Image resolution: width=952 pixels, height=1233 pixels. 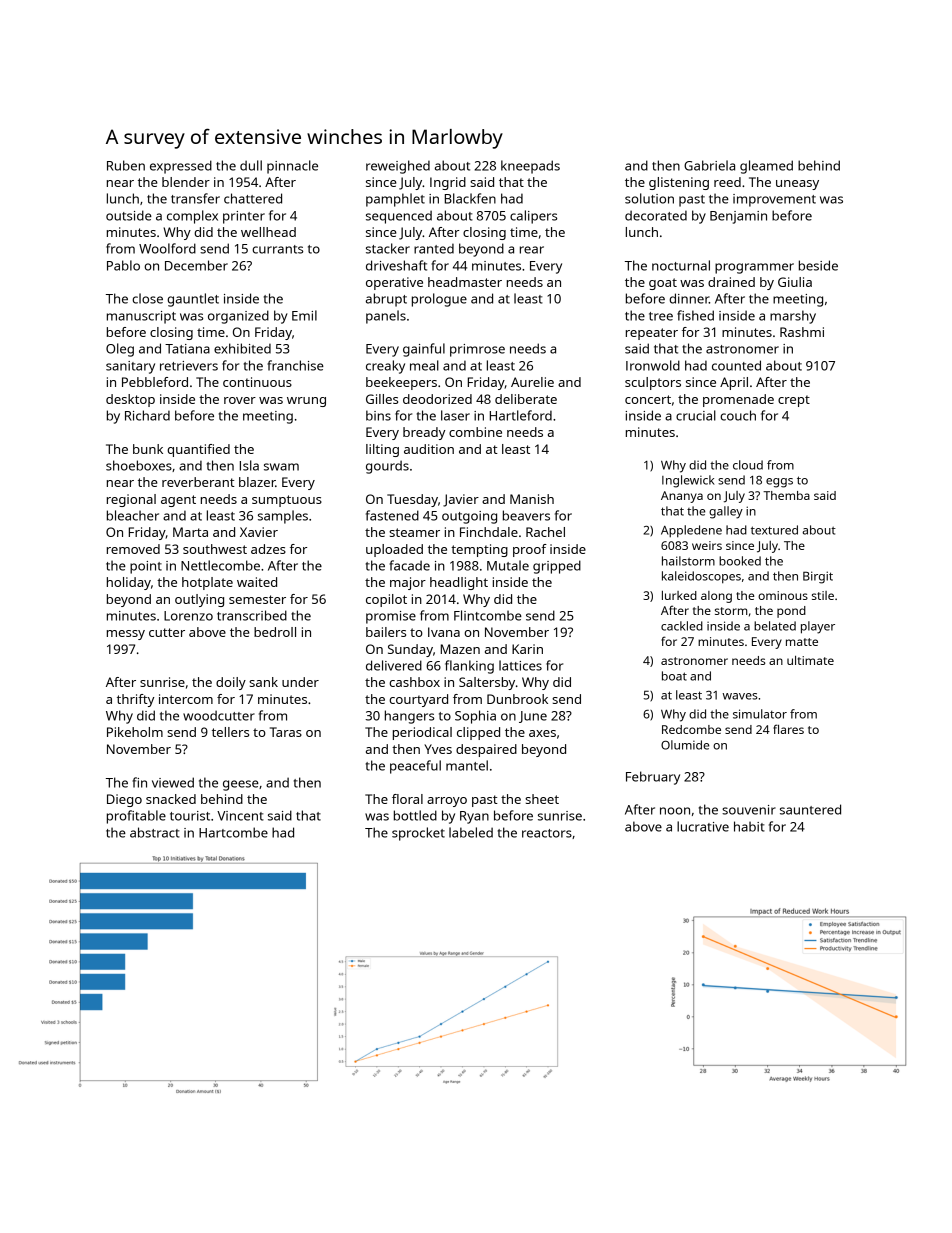 What do you see at coordinates (129, 583) in the screenshot?
I see `holiday` at bounding box center [129, 583].
